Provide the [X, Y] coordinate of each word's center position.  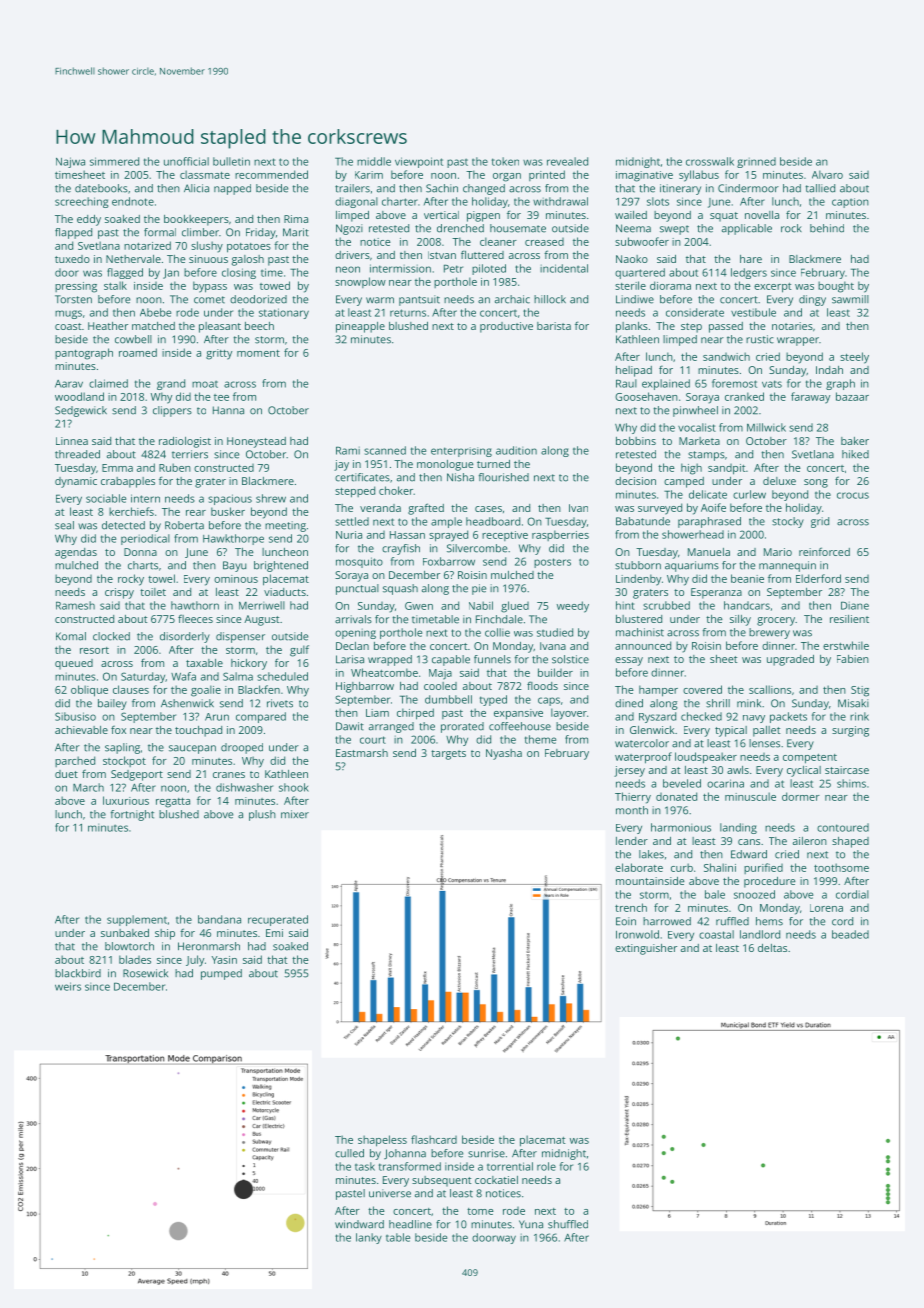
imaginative [644, 176]
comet [209, 300]
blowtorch [129, 946]
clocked [111, 636]
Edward [749, 854]
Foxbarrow [449, 561]
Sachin [442, 188]
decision [635, 481]
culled [349, 1153]
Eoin [626, 921]
